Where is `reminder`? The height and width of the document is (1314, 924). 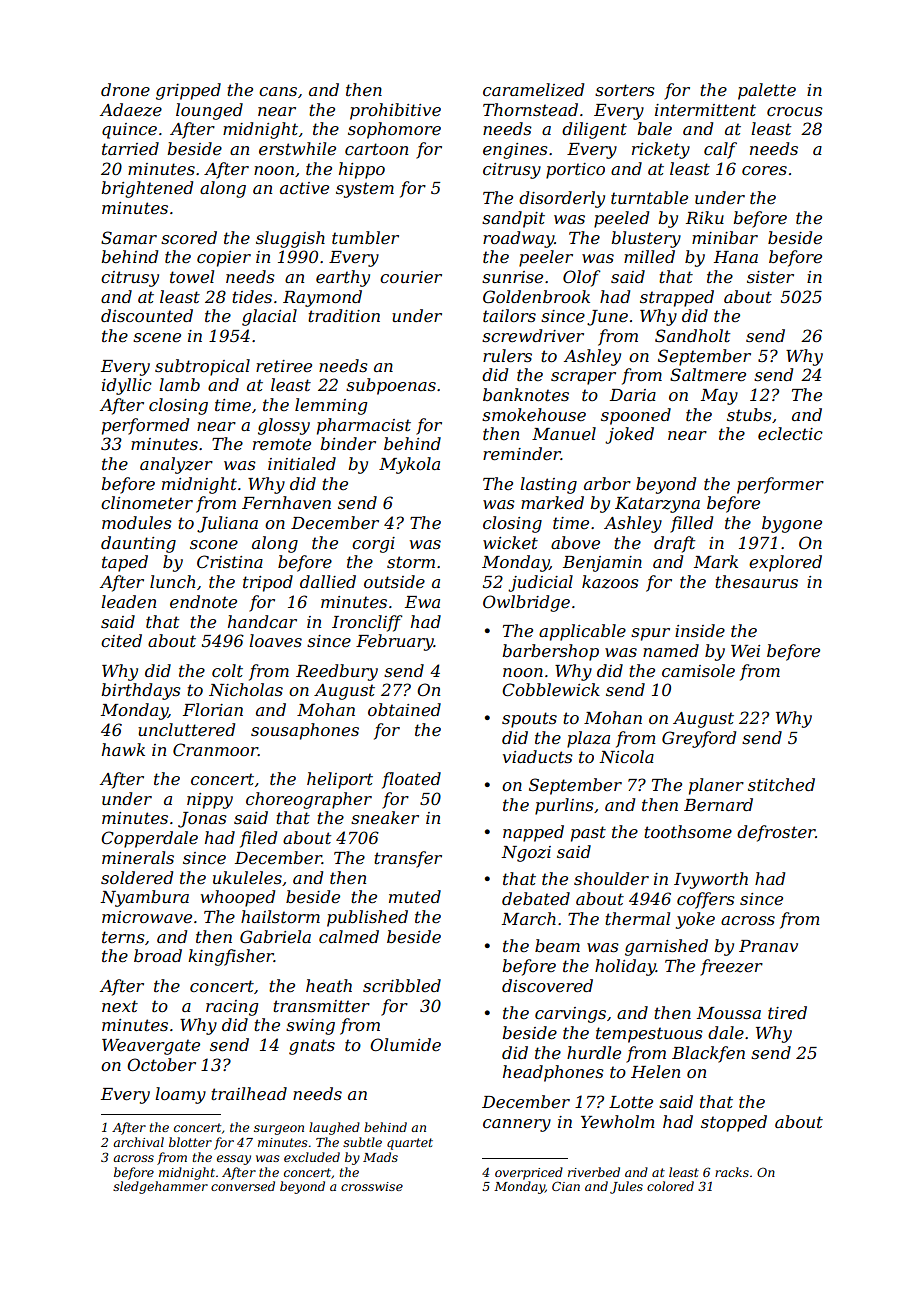
reminder is located at coordinates (522, 453).
